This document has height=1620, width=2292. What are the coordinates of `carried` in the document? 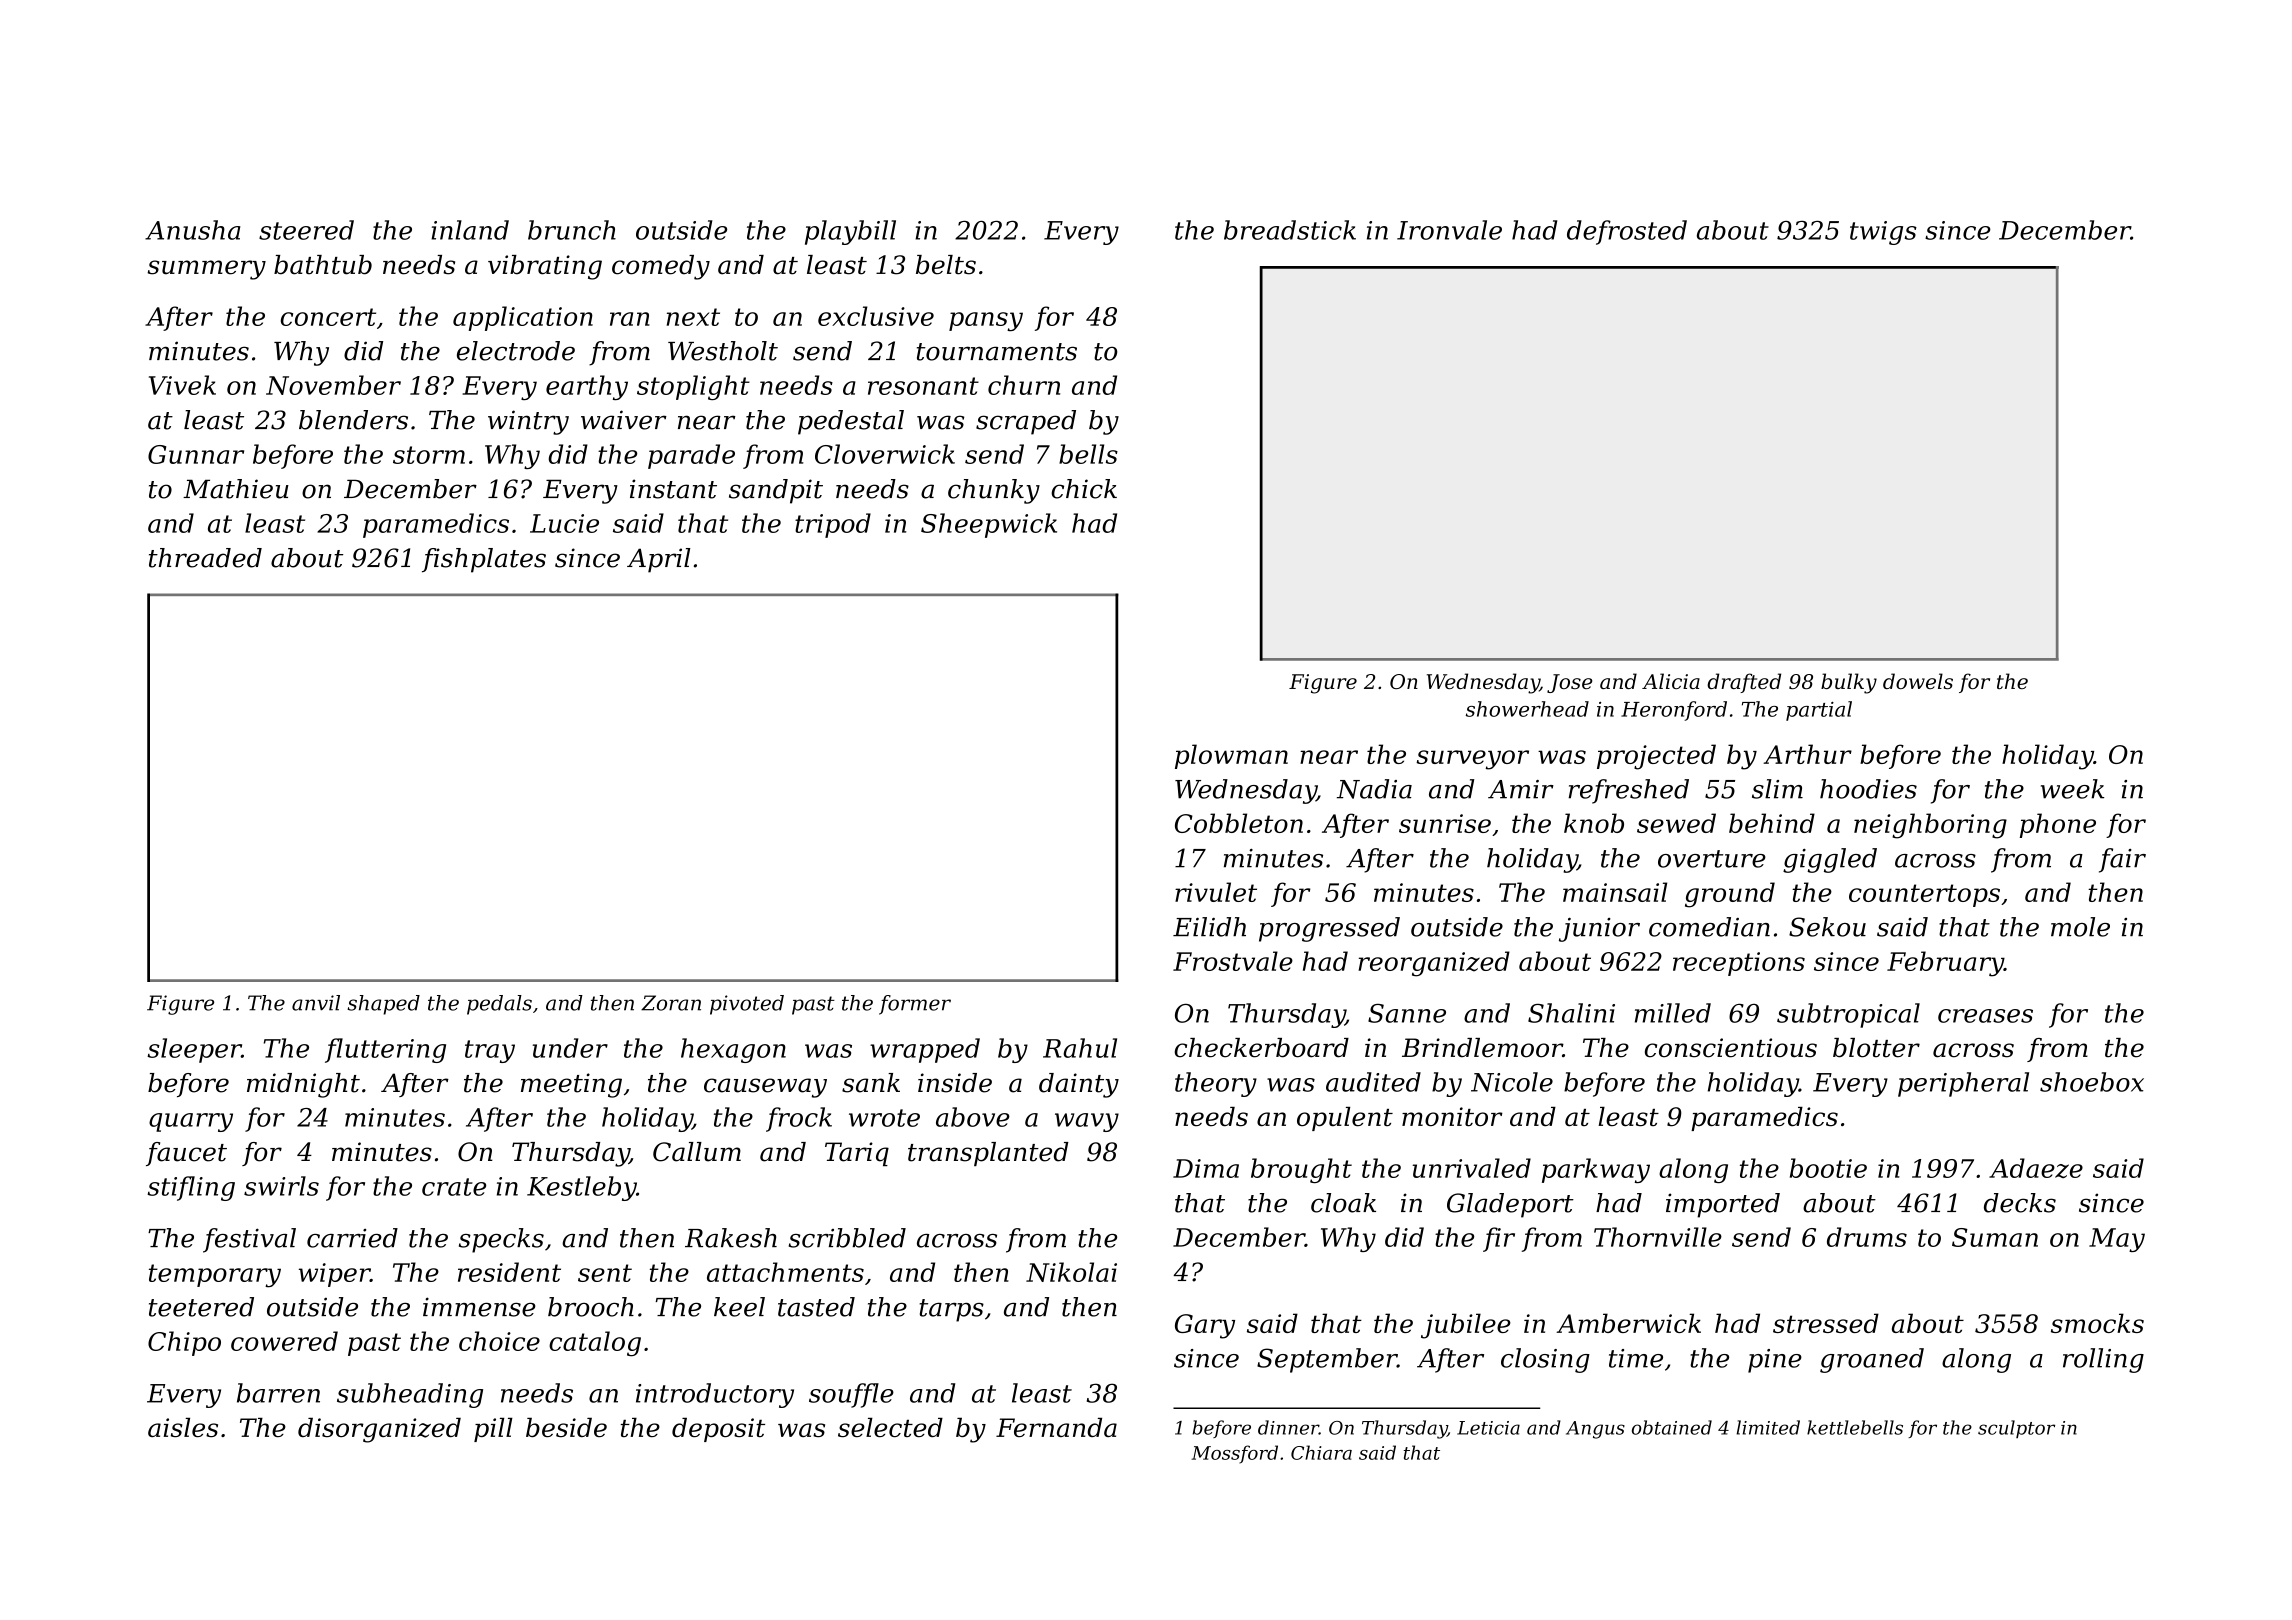 It's located at (352, 1238).
